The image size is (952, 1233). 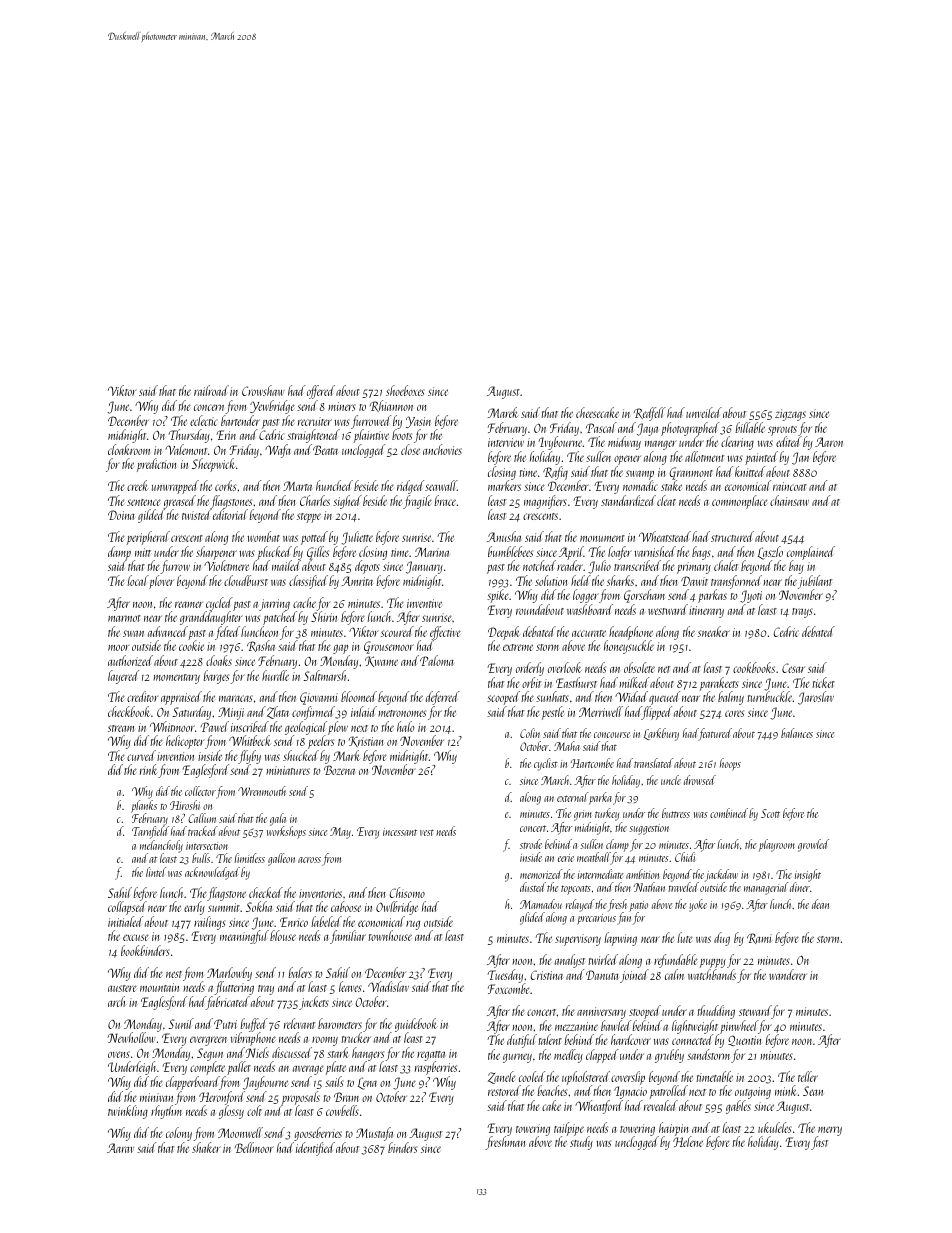 I want to click on identified, so click(x=315, y=1149).
